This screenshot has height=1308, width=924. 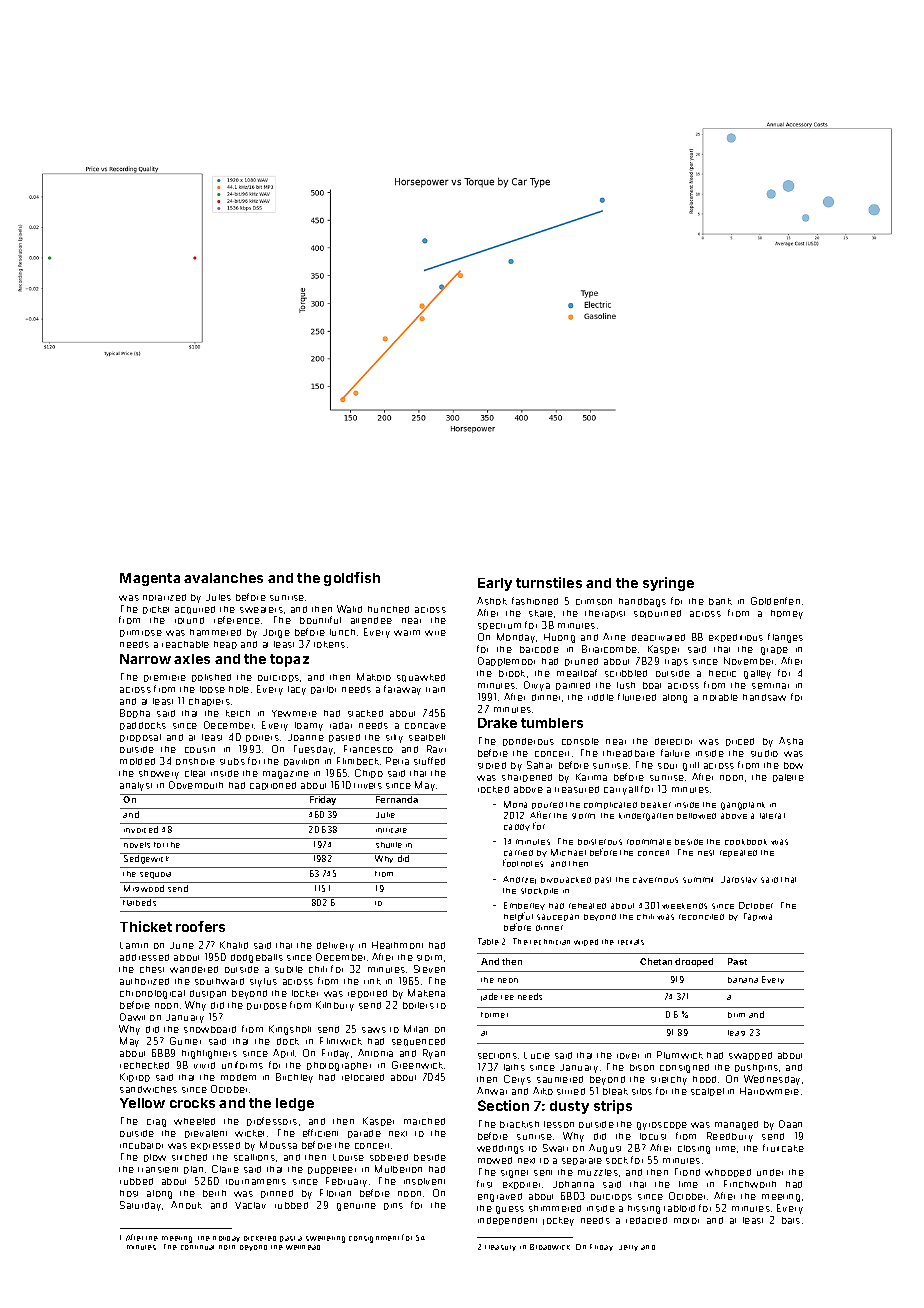 I want to click on Florian, so click(x=335, y=1193).
